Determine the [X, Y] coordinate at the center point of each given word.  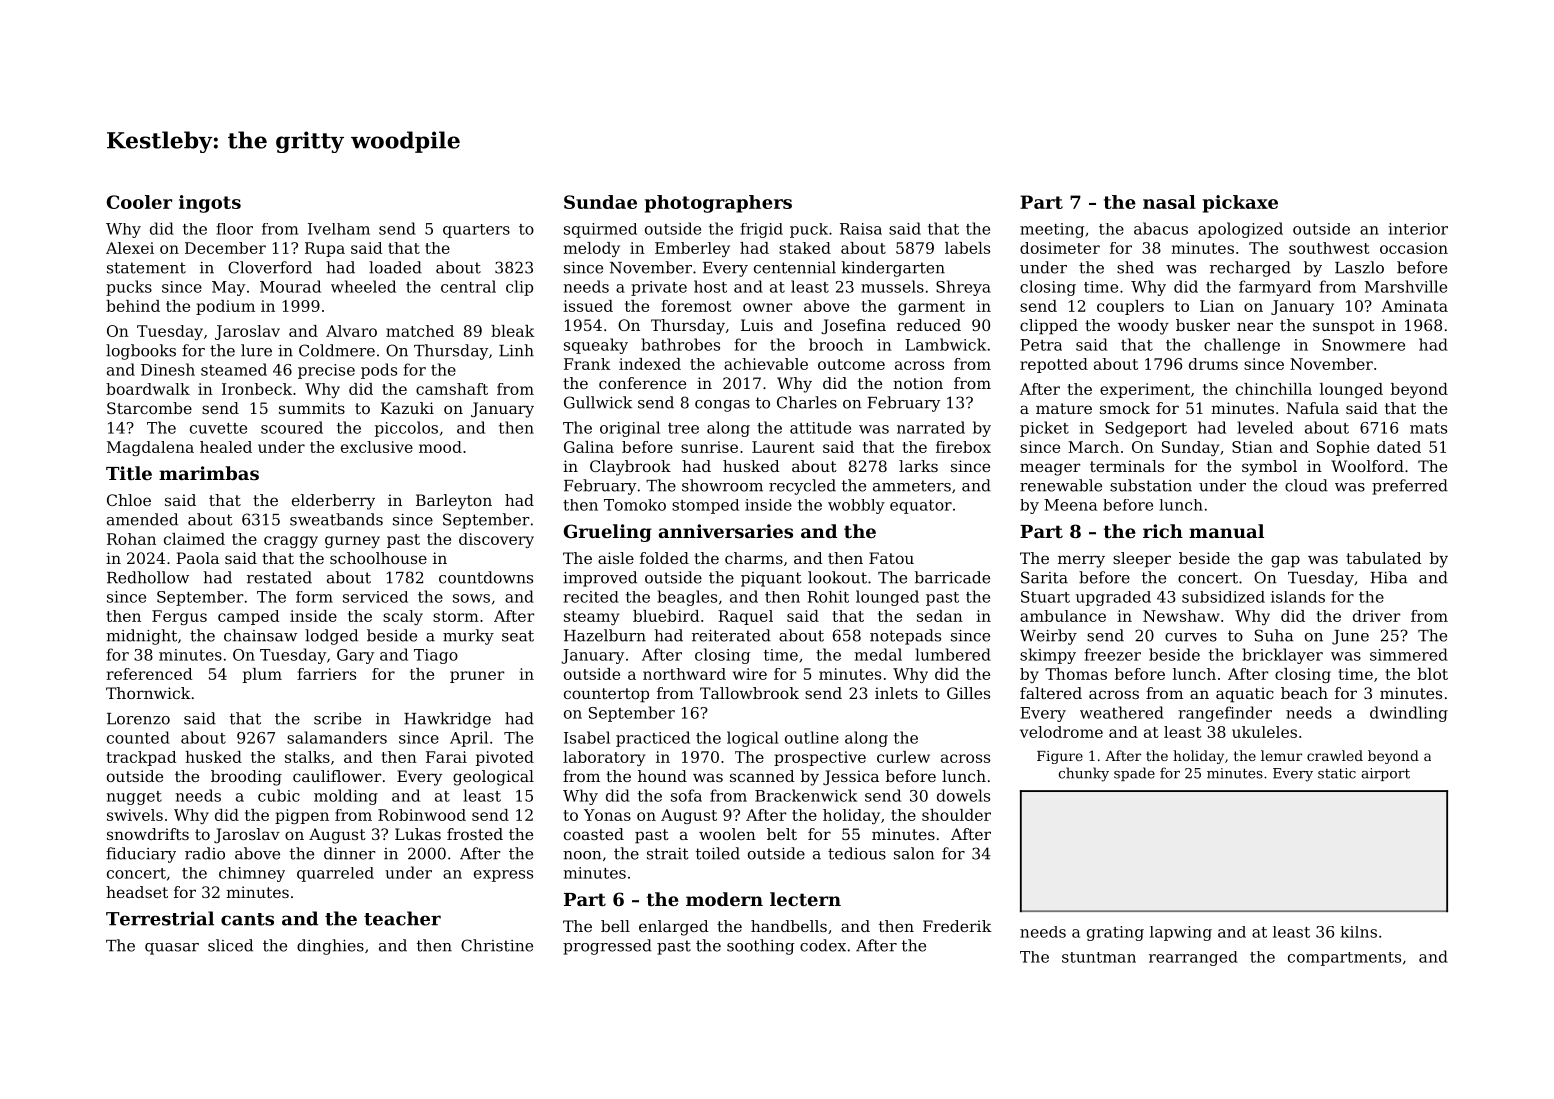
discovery [496, 540]
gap [1285, 561]
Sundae [600, 202]
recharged [1250, 269]
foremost [696, 306]
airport [1386, 774]
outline [812, 737]
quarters [476, 231]
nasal [1169, 202]
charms [754, 558]
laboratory [604, 758]
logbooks [141, 352]
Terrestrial [160, 918]
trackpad [141, 758]
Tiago [436, 656]
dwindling [1409, 714]
